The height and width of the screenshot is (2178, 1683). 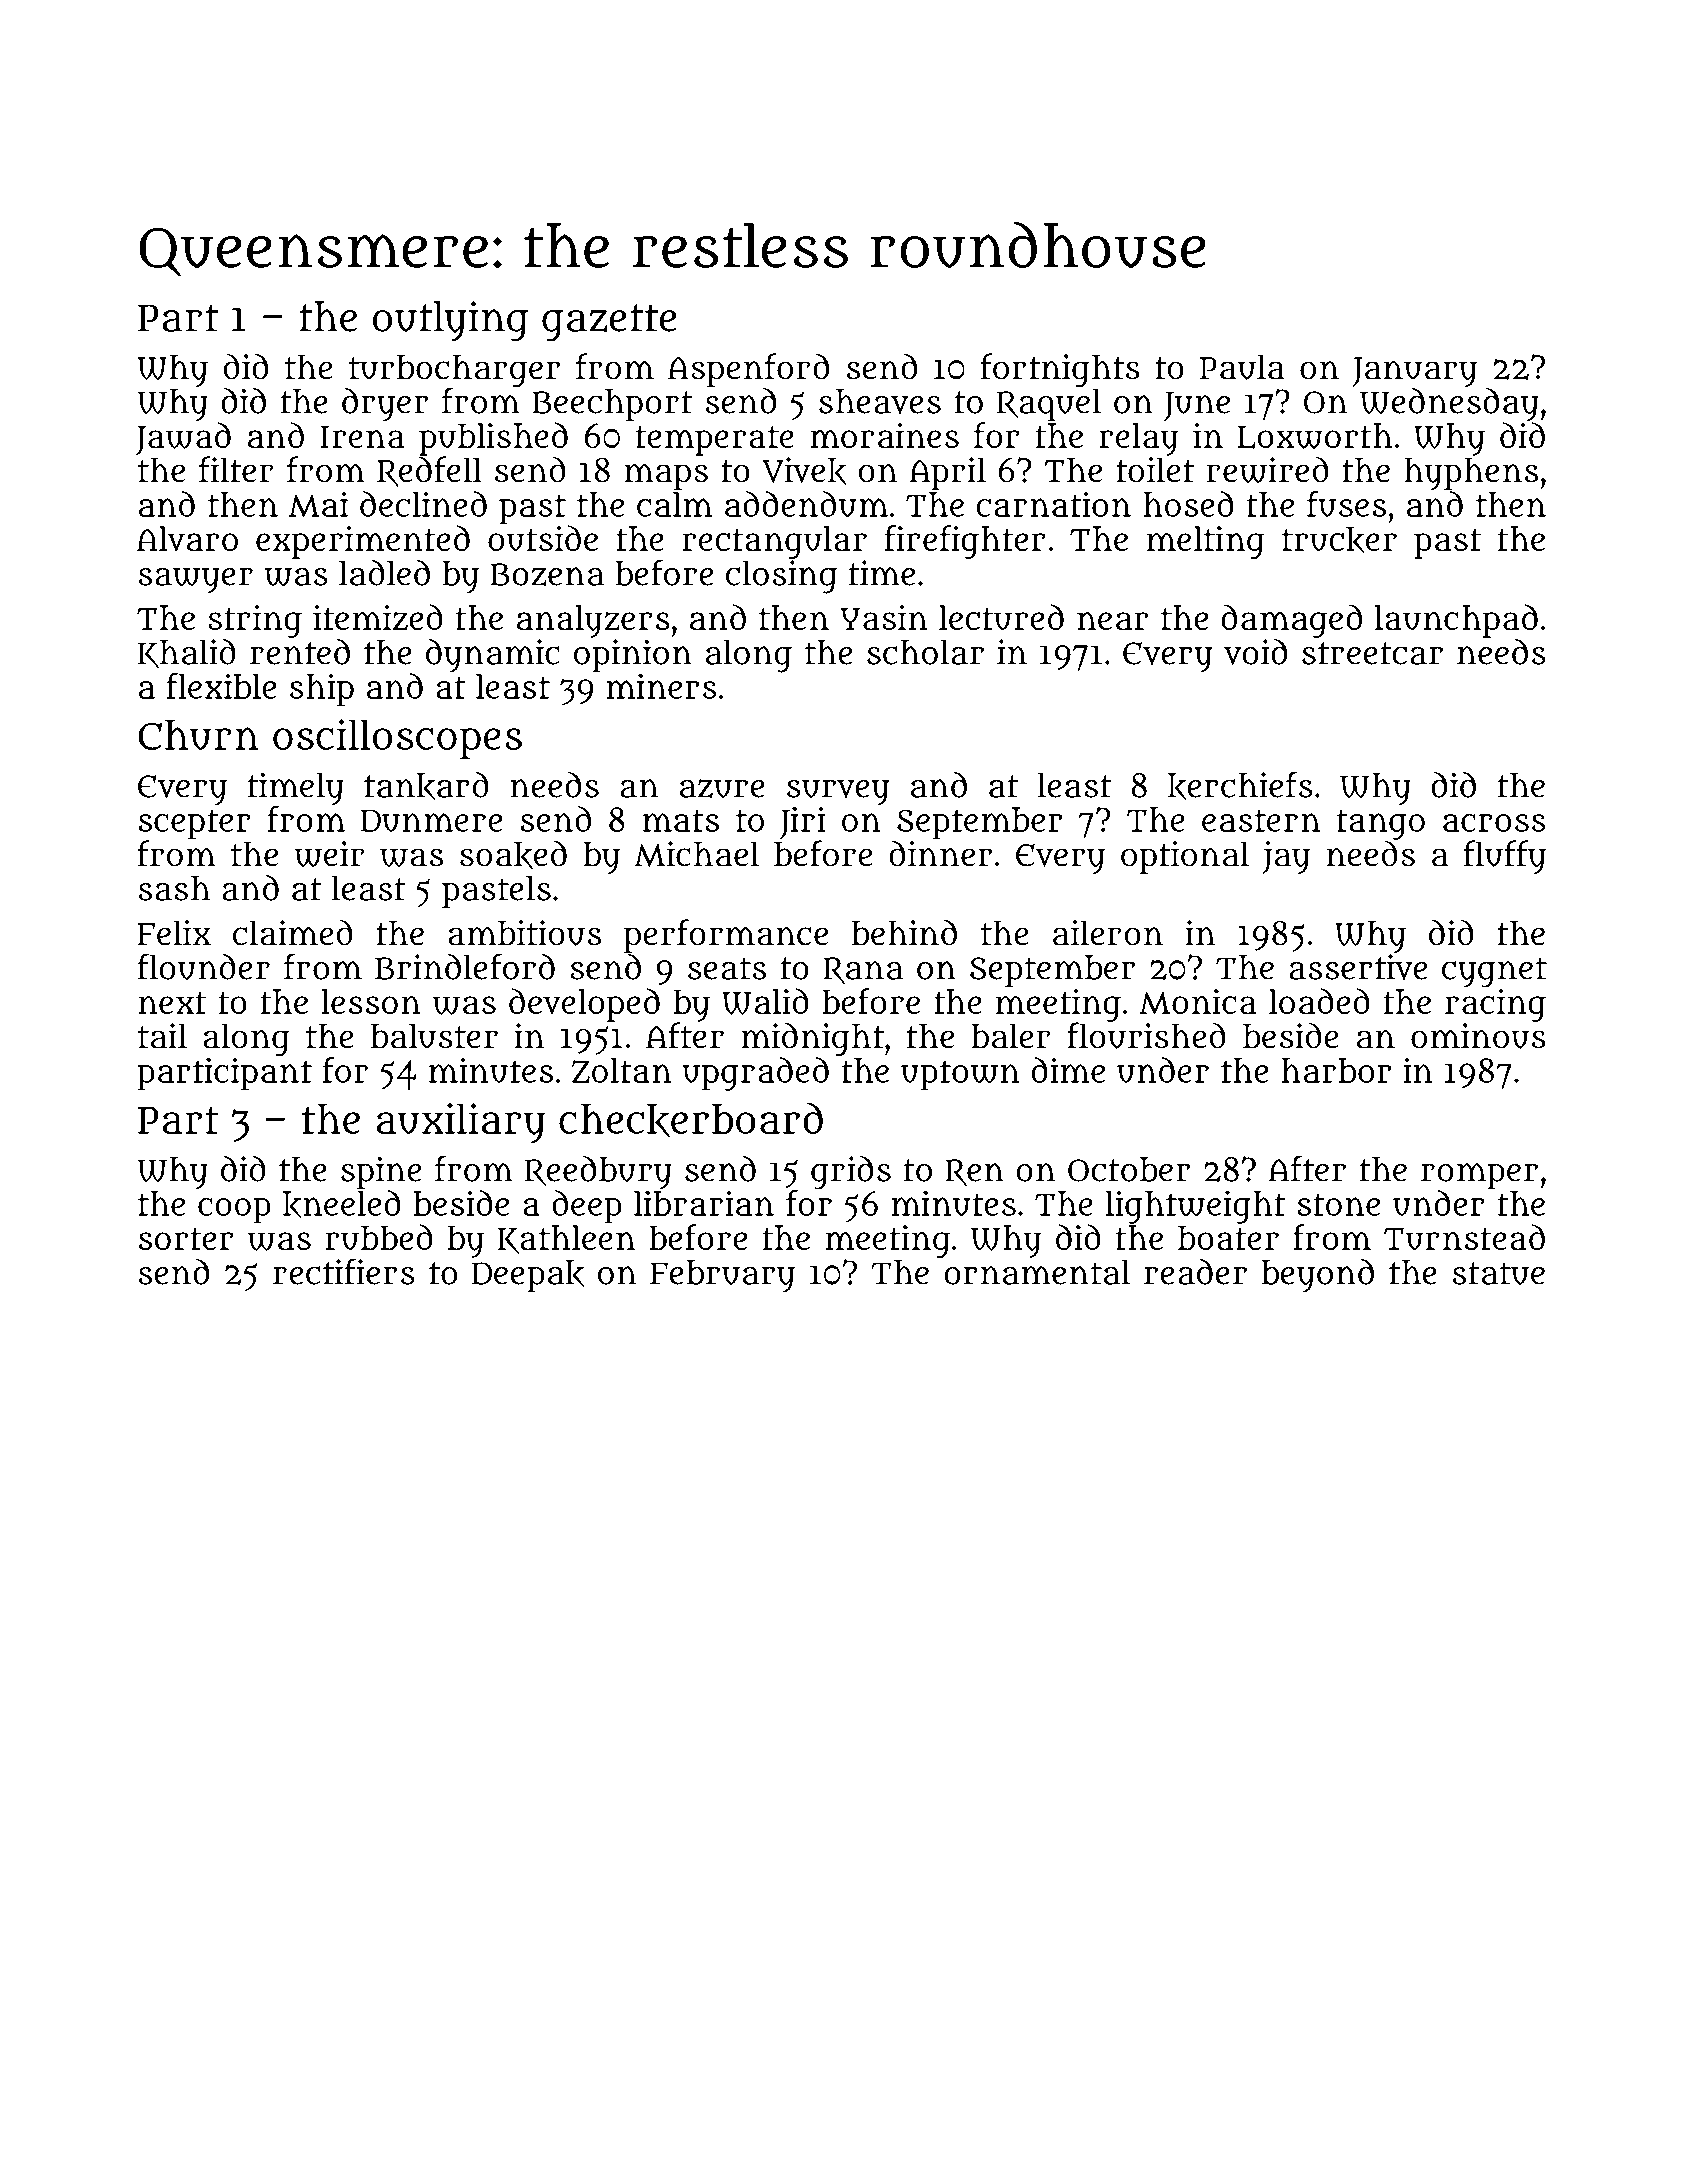 What do you see at coordinates (838, 793) in the screenshot?
I see `survey` at bounding box center [838, 793].
